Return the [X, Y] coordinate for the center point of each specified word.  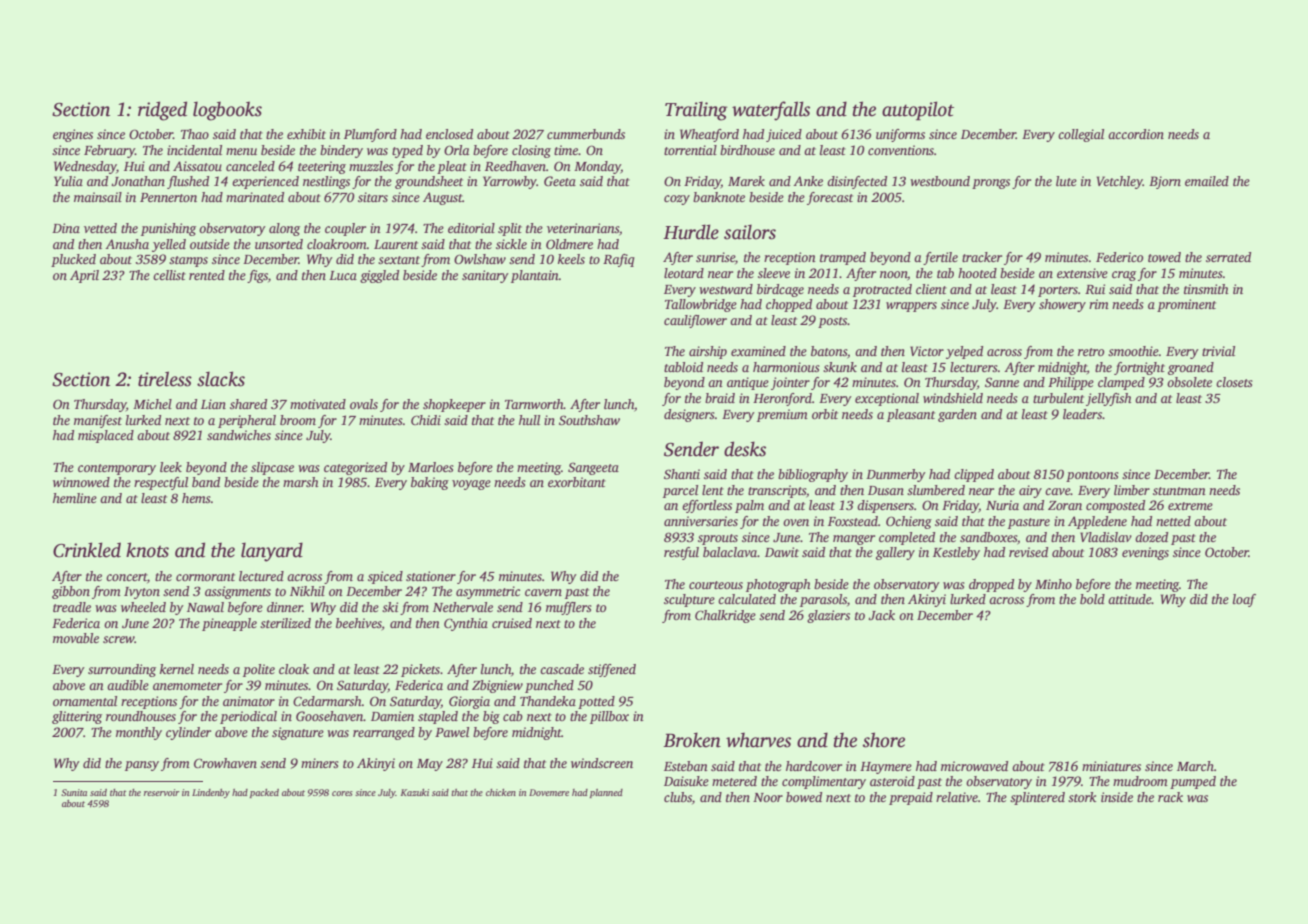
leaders [1082, 414]
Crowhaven [225, 763]
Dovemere [549, 792]
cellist [169, 275]
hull [529, 420]
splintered [1037, 798]
